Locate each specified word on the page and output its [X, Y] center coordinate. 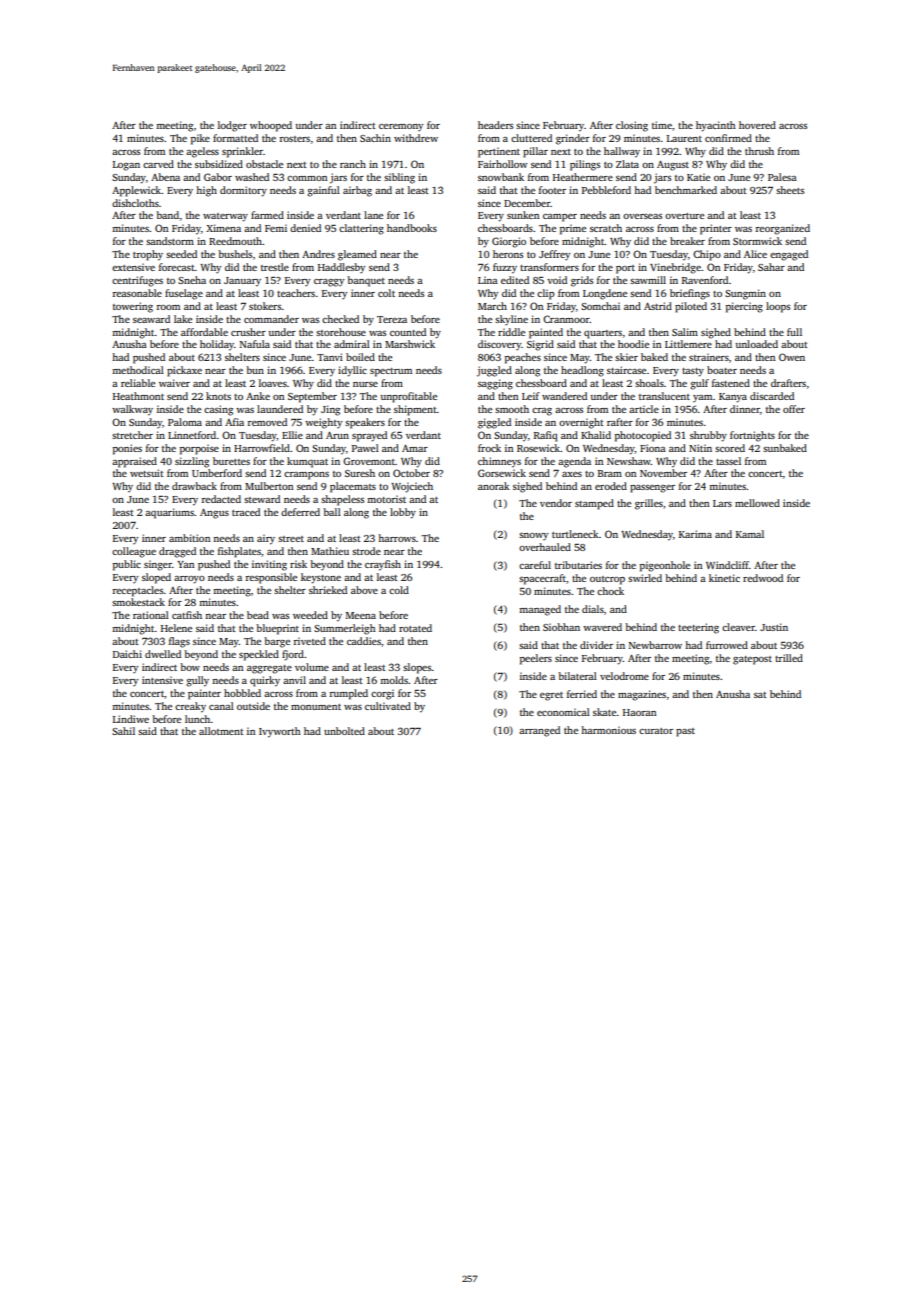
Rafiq [545, 436]
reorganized [783, 229]
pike [200, 139]
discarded [772, 396]
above [364, 590]
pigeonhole [665, 566]
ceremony [401, 127]
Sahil [123, 731]
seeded [181, 254]
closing [632, 126]
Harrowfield [262, 448]
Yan [185, 564]
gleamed [357, 255]
